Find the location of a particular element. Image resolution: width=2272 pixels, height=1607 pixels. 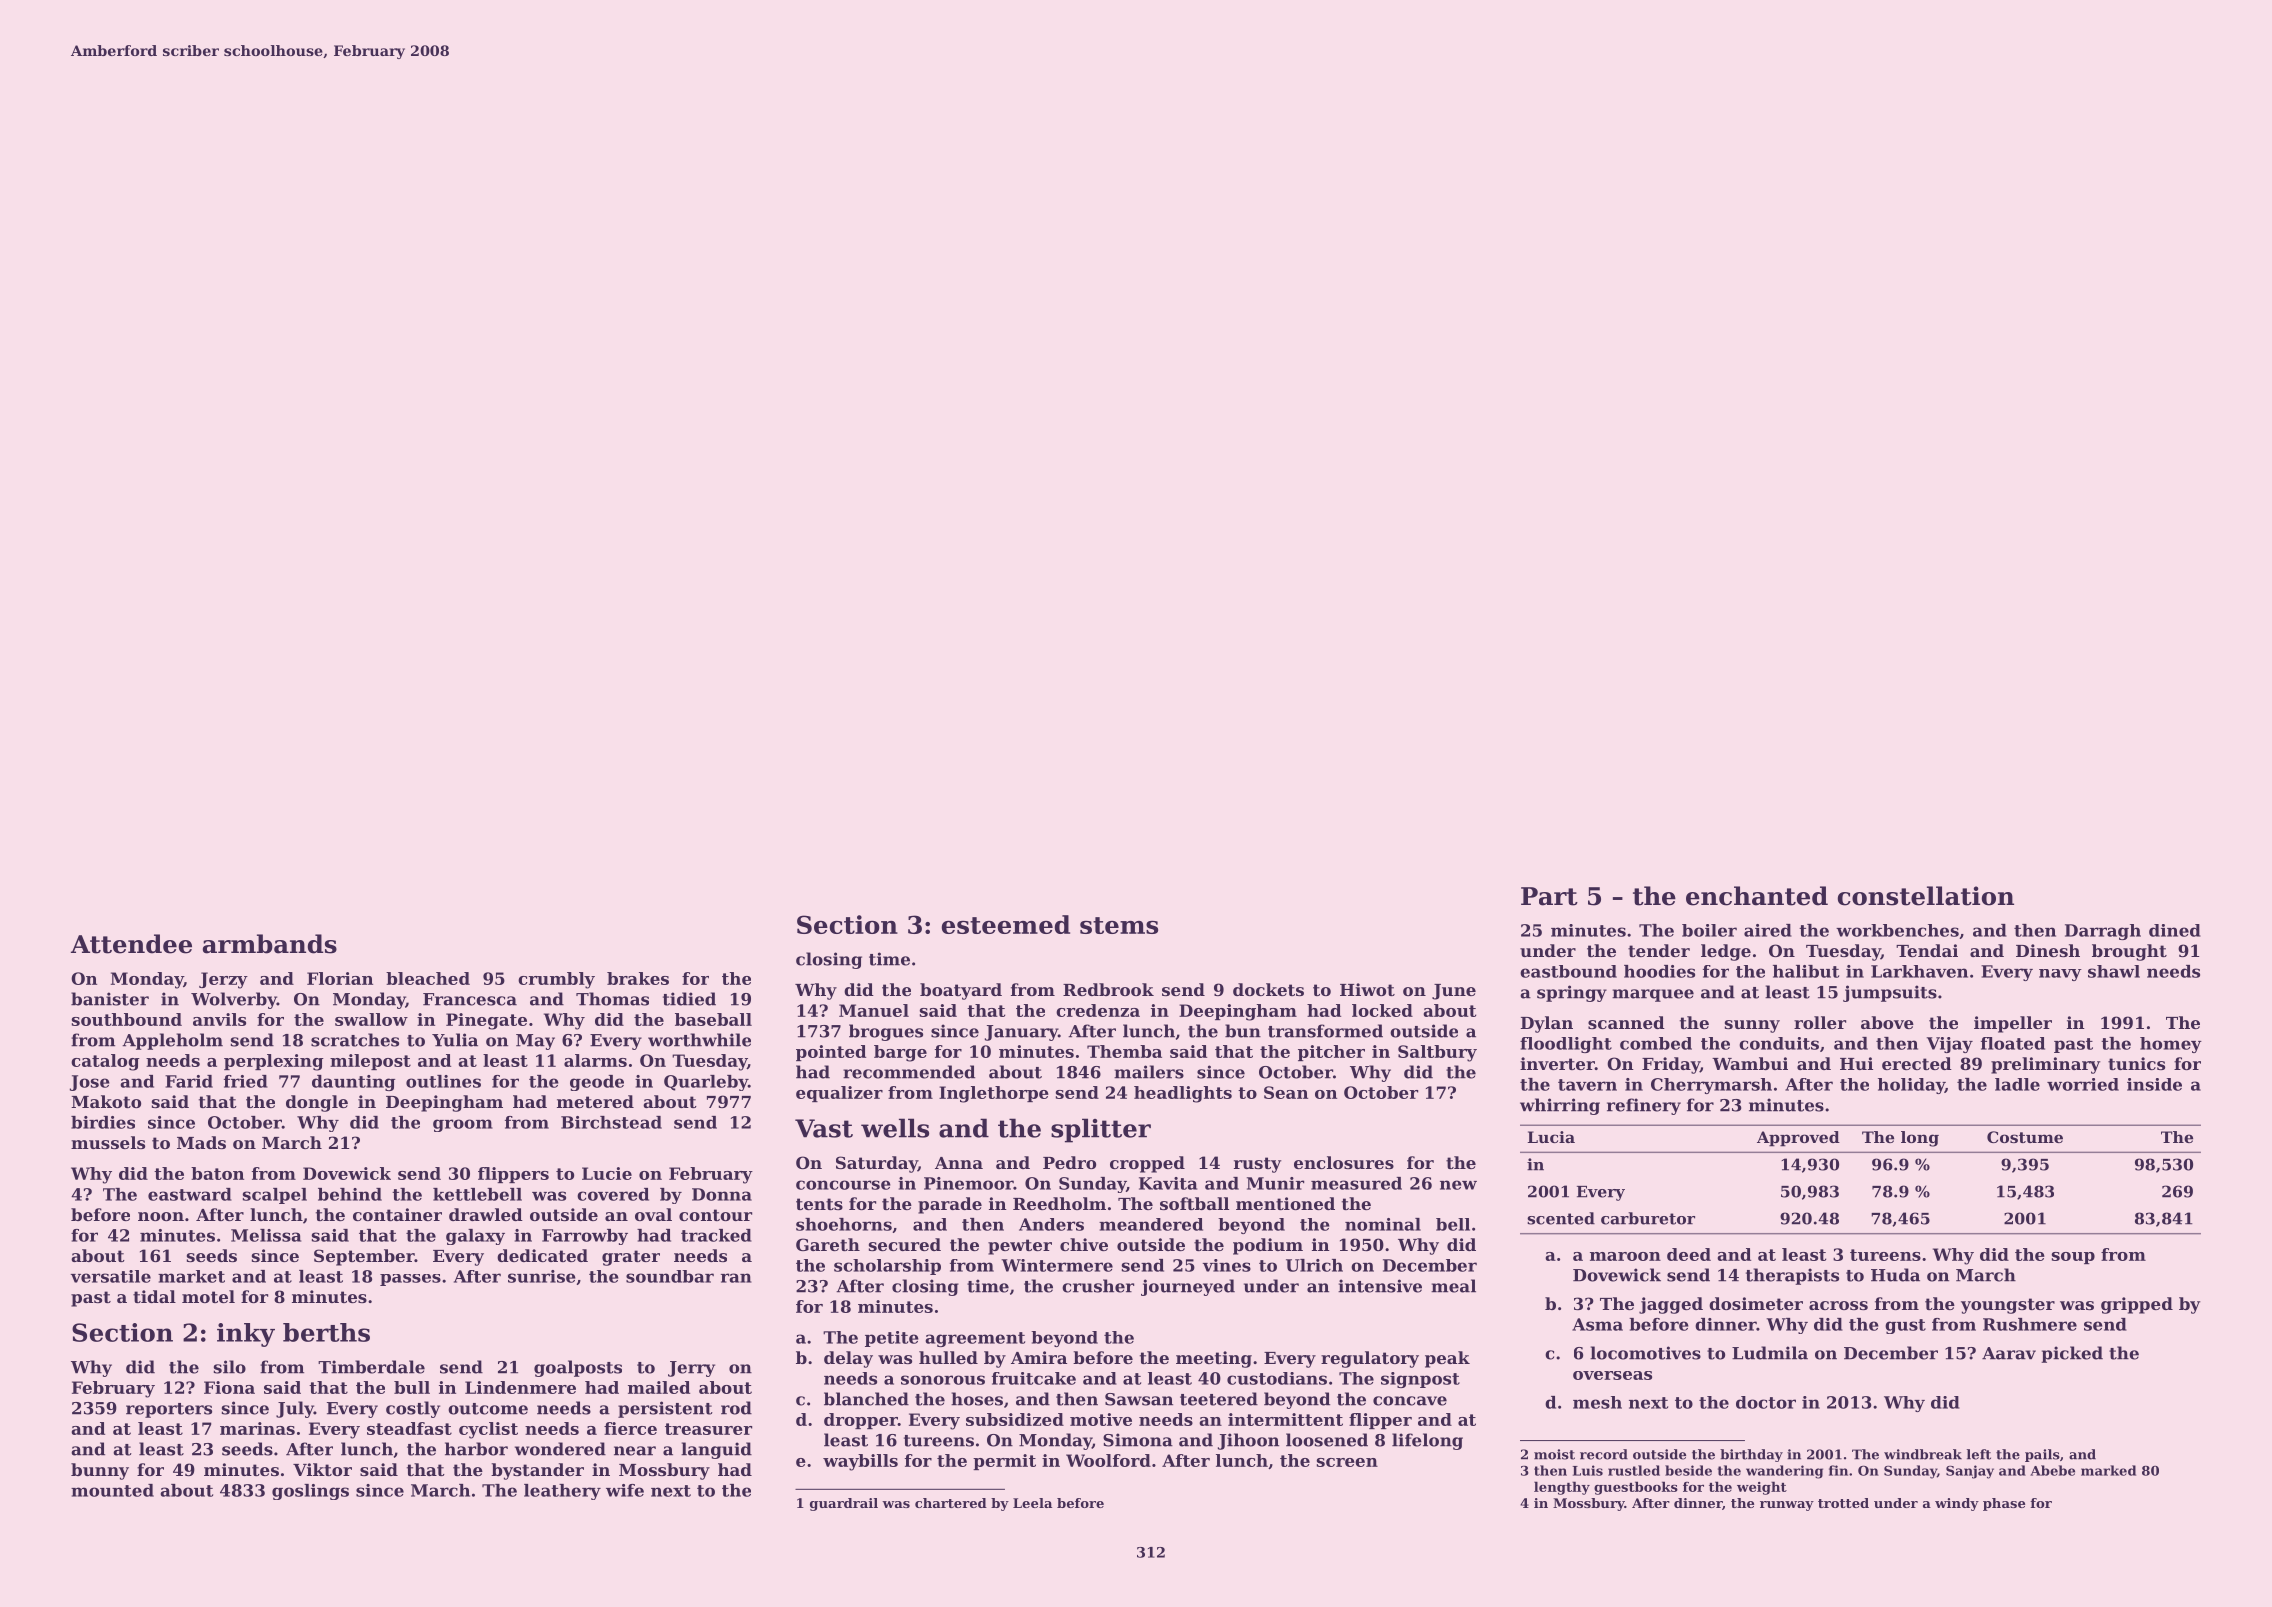

esteemed is located at coordinates (1006, 924).
